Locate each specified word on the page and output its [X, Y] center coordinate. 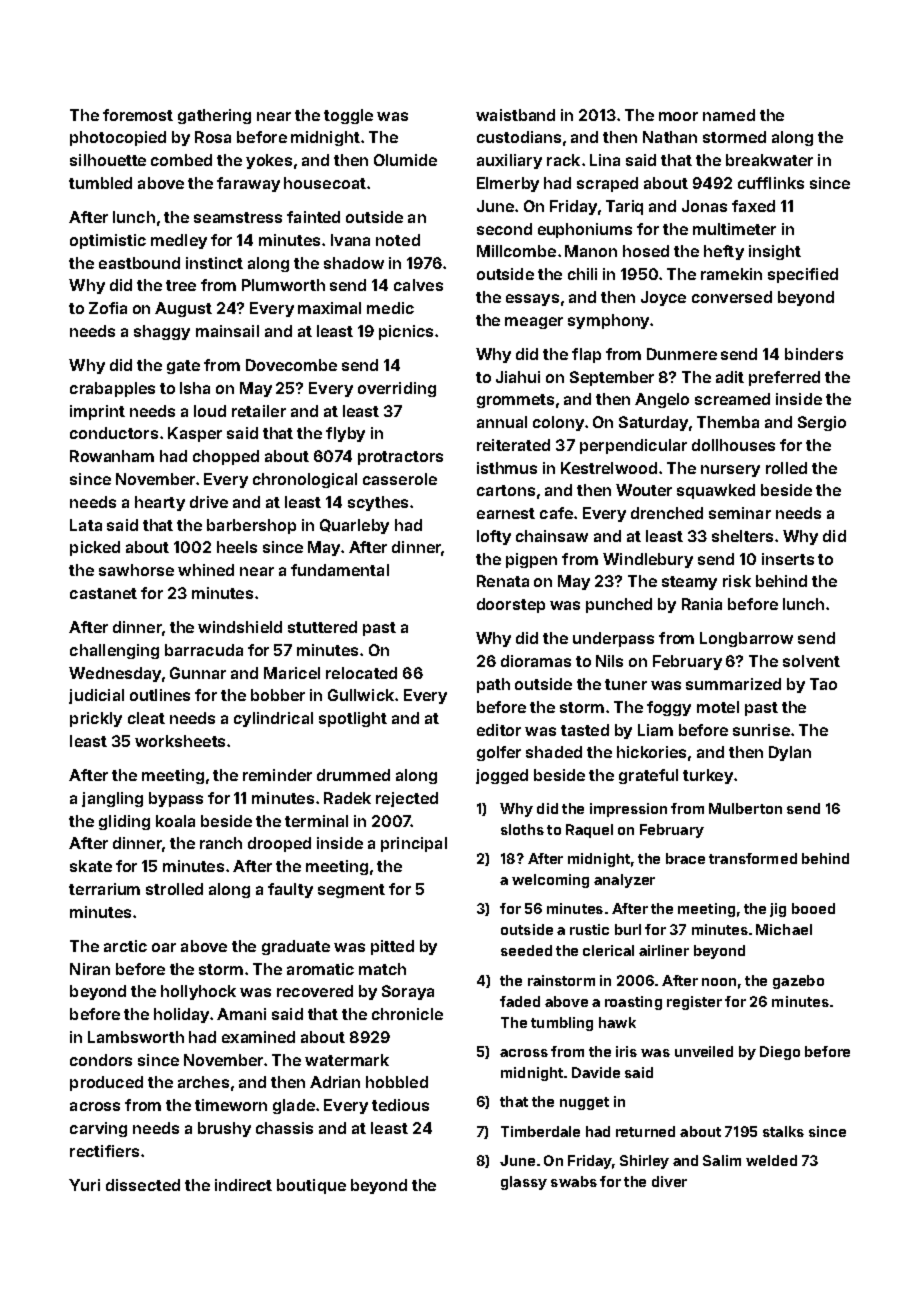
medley [179, 241]
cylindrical [273, 719]
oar [164, 947]
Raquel [589, 831]
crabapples [112, 389]
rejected [407, 799]
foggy [669, 708]
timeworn [231, 1105]
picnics [406, 332]
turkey [708, 776]
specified [803, 275]
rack [563, 160]
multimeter [734, 229]
